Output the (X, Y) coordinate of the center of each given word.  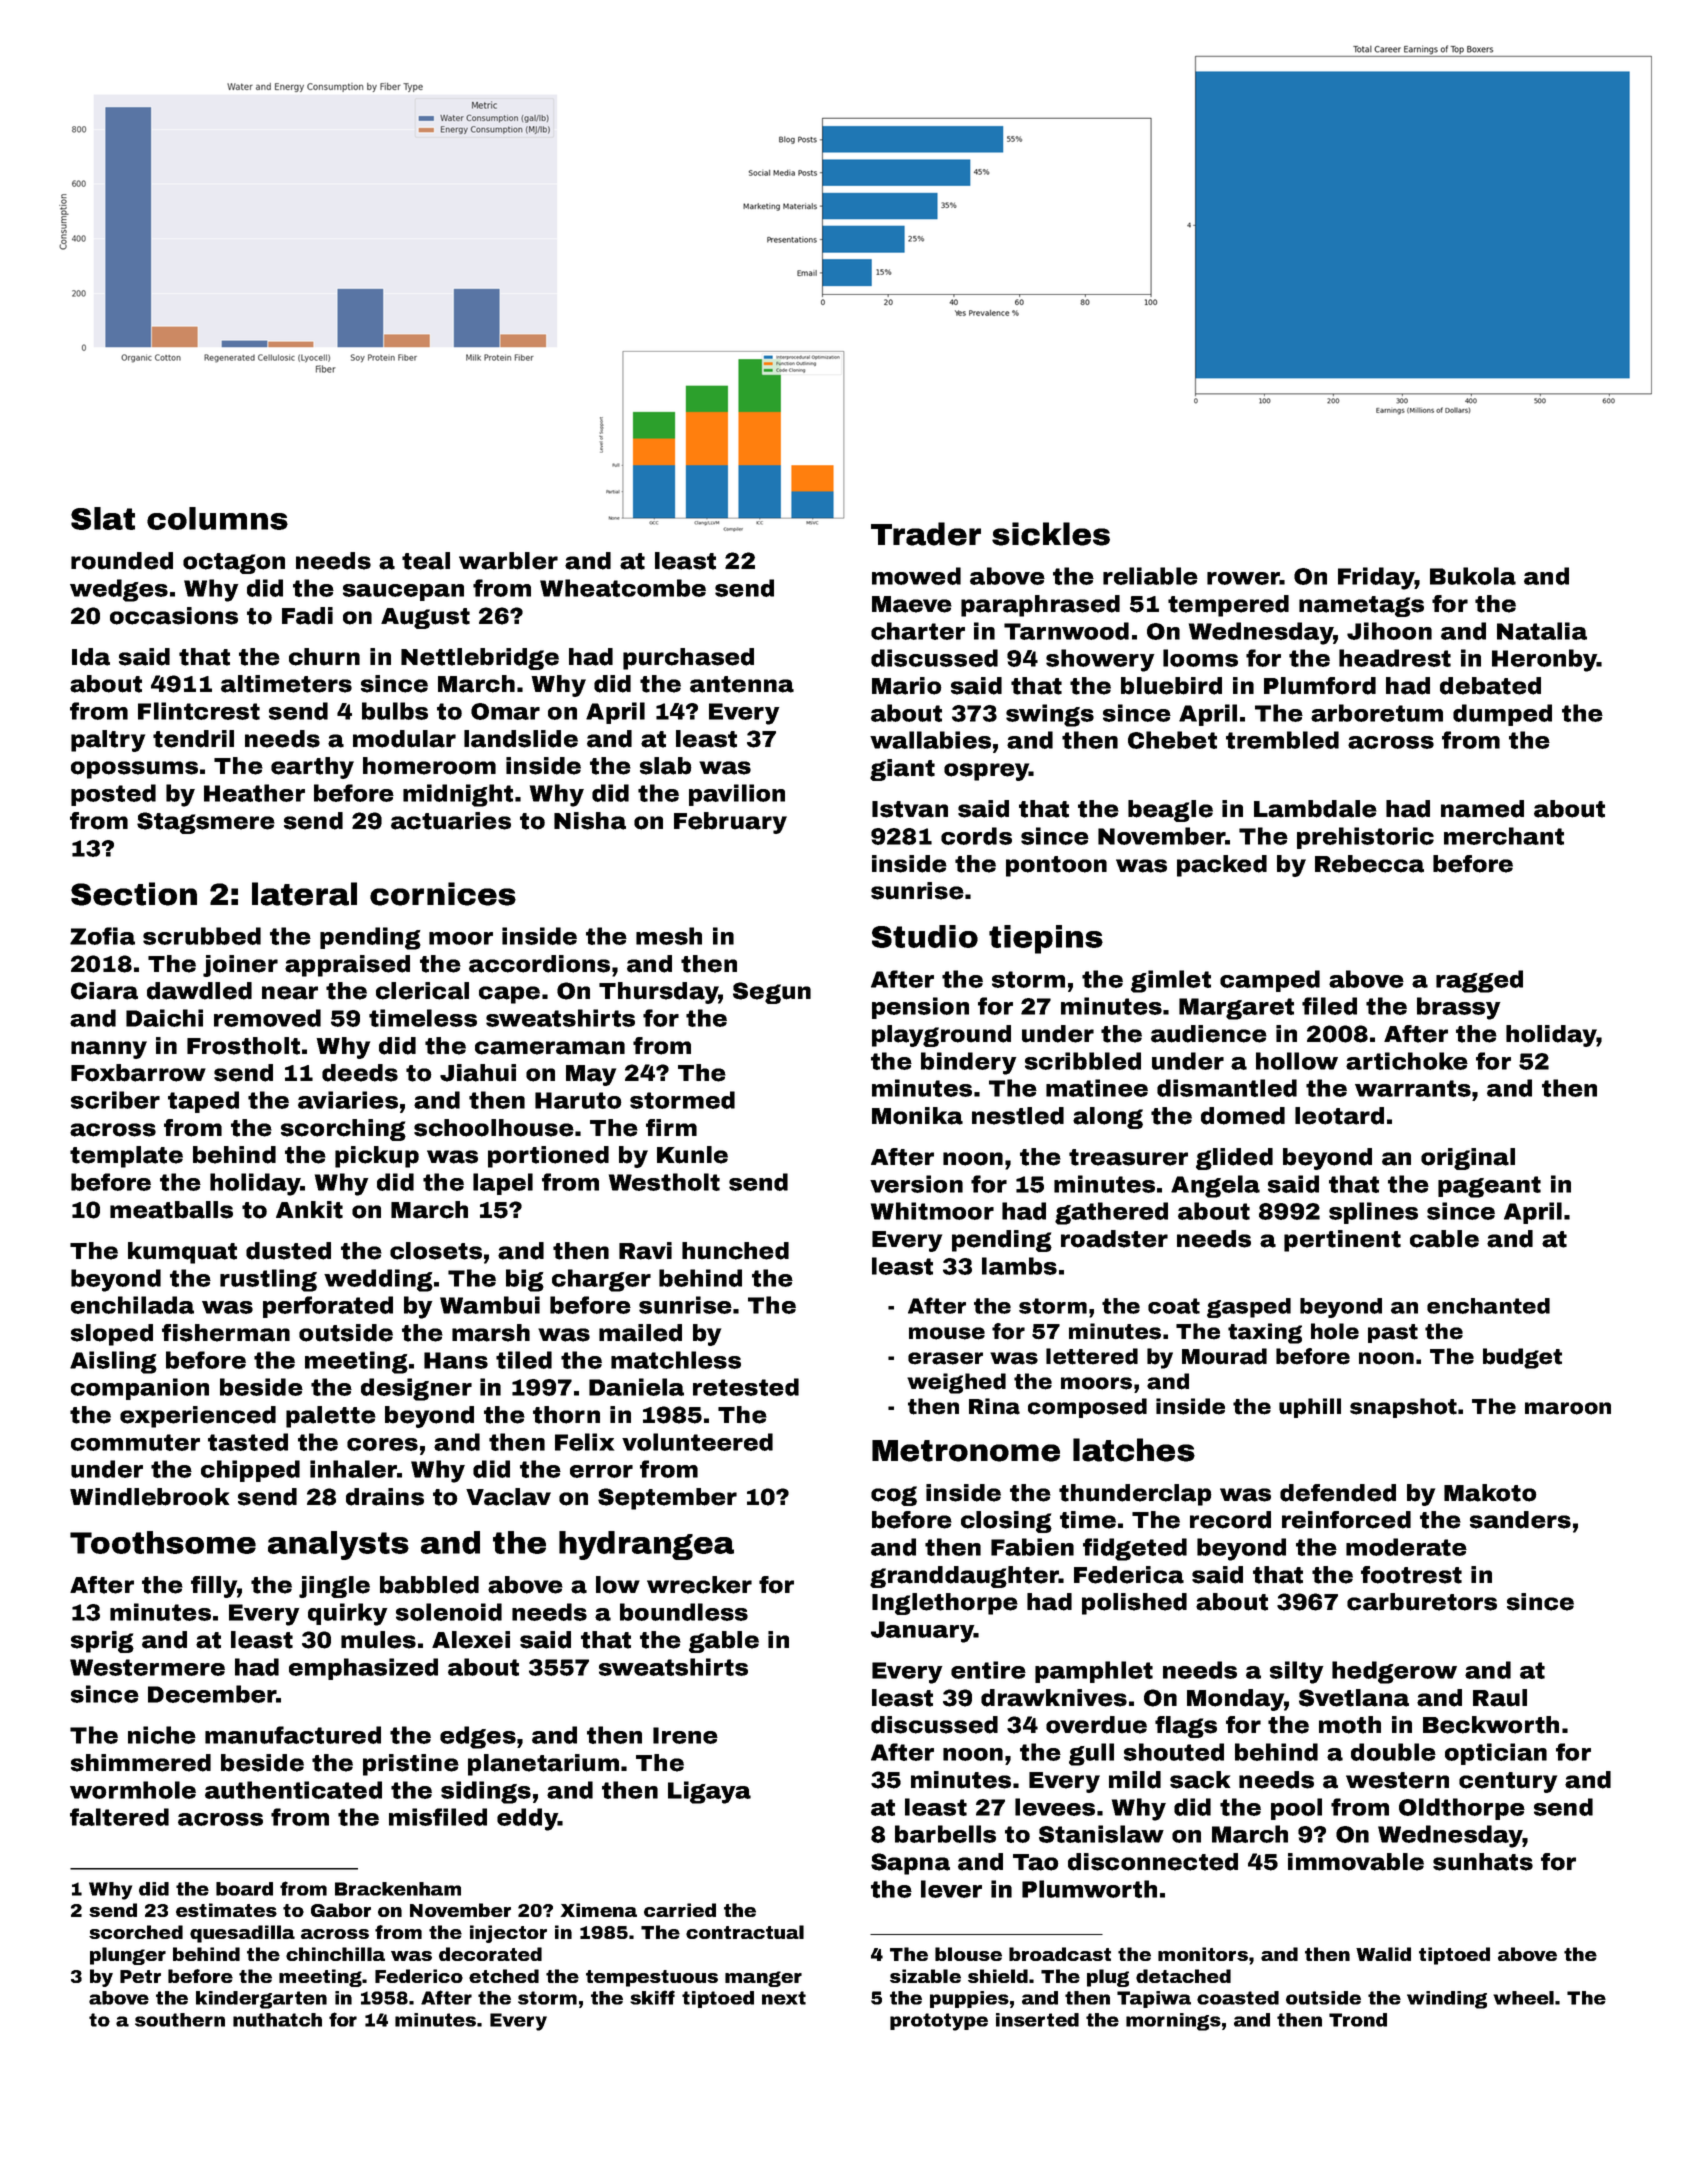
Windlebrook (150, 1497)
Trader (926, 534)
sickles (1051, 534)
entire (988, 1670)
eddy (527, 1819)
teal (426, 561)
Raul (1500, 1698)
